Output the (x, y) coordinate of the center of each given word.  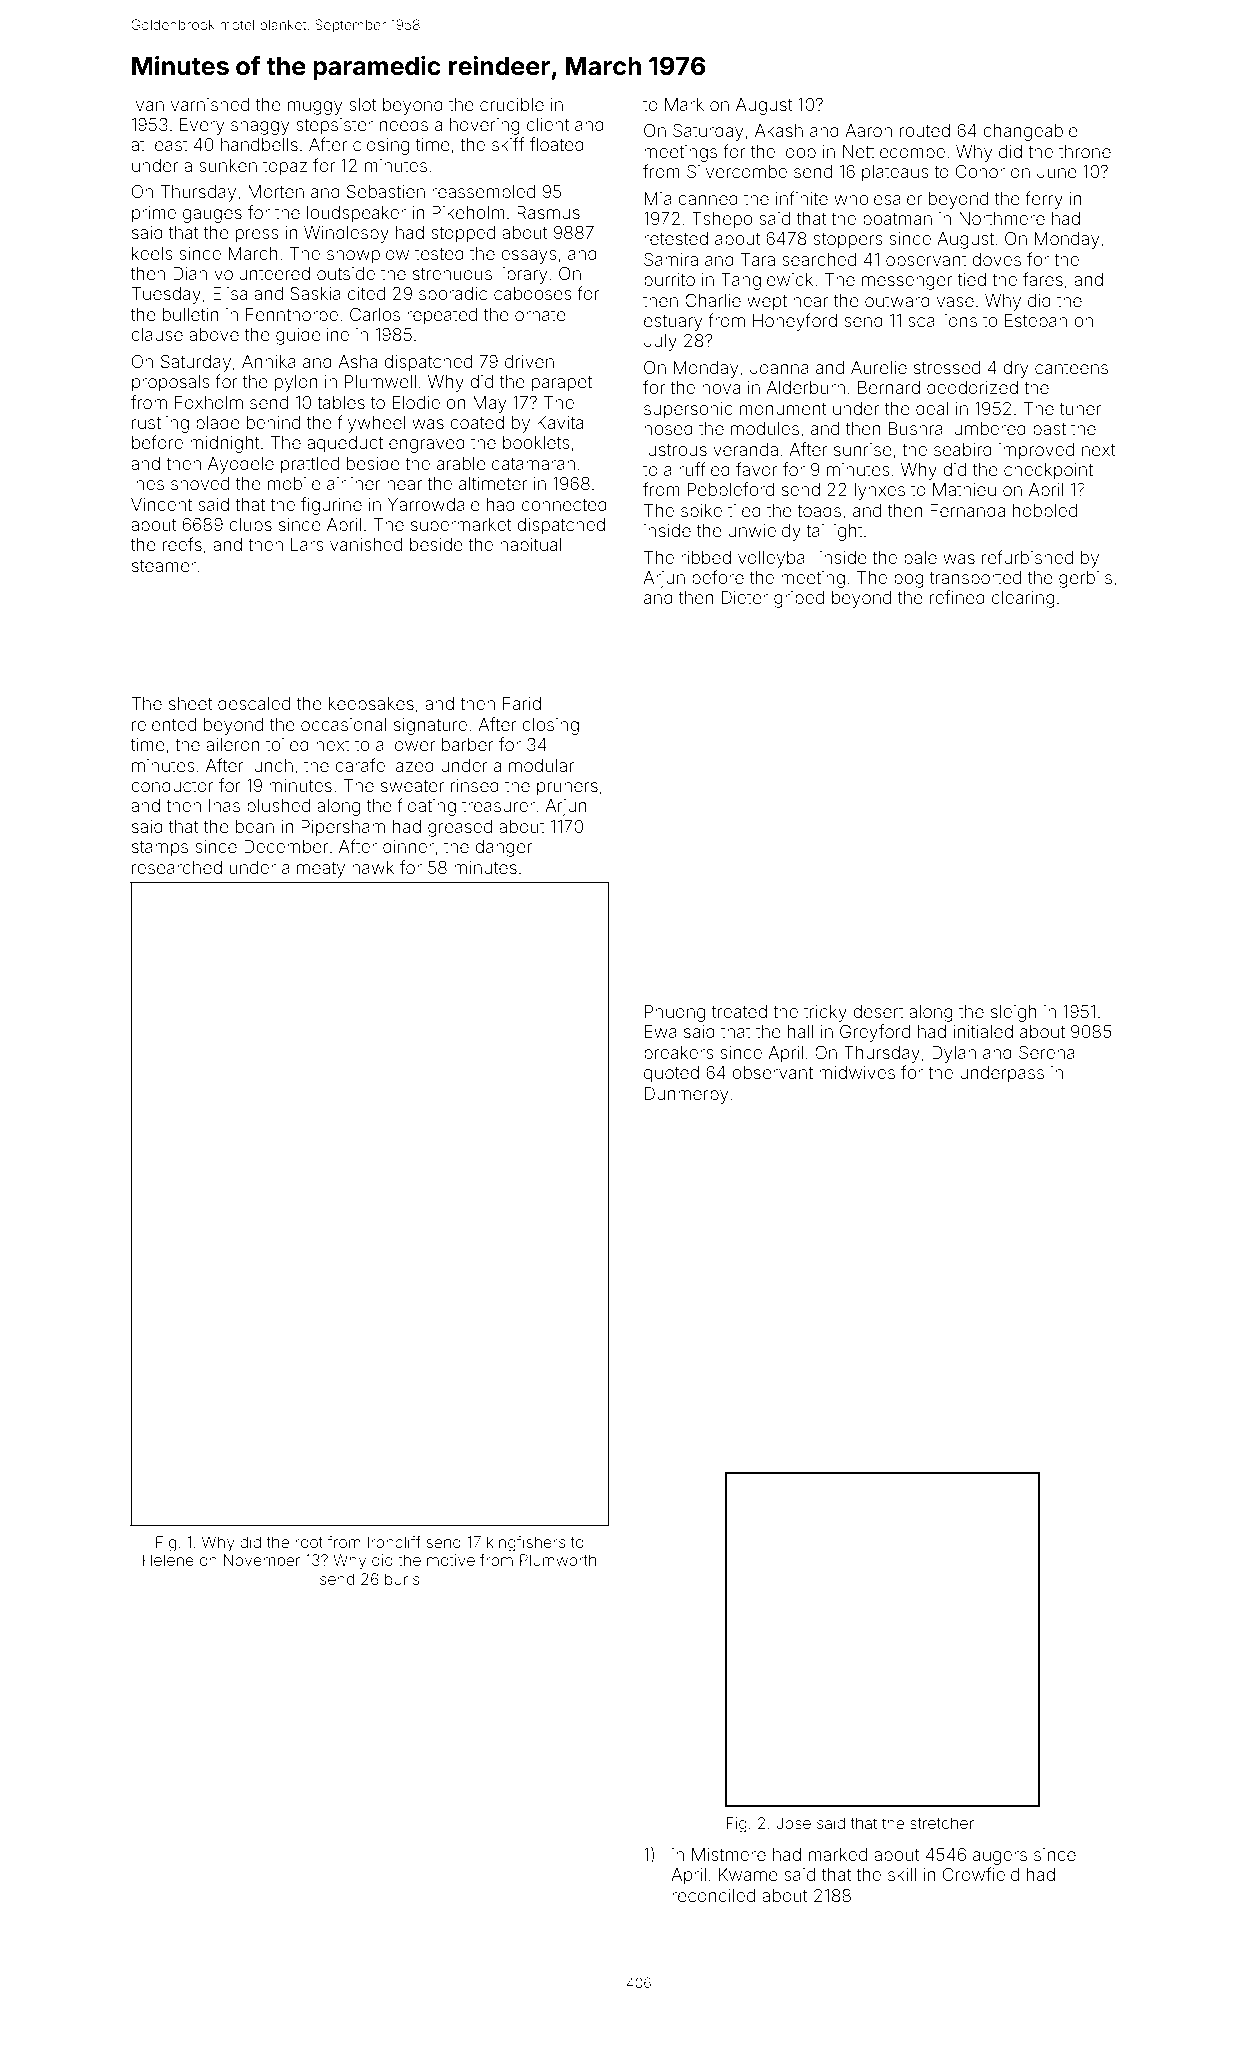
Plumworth (558, 1560)
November (262, 1560)
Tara (758, 259)
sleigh (1014, 1013)
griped (799, 599)
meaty (321, 870)
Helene (168, 1560)
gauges (212, 216)
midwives (857, 1072)
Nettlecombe (894, 151)
